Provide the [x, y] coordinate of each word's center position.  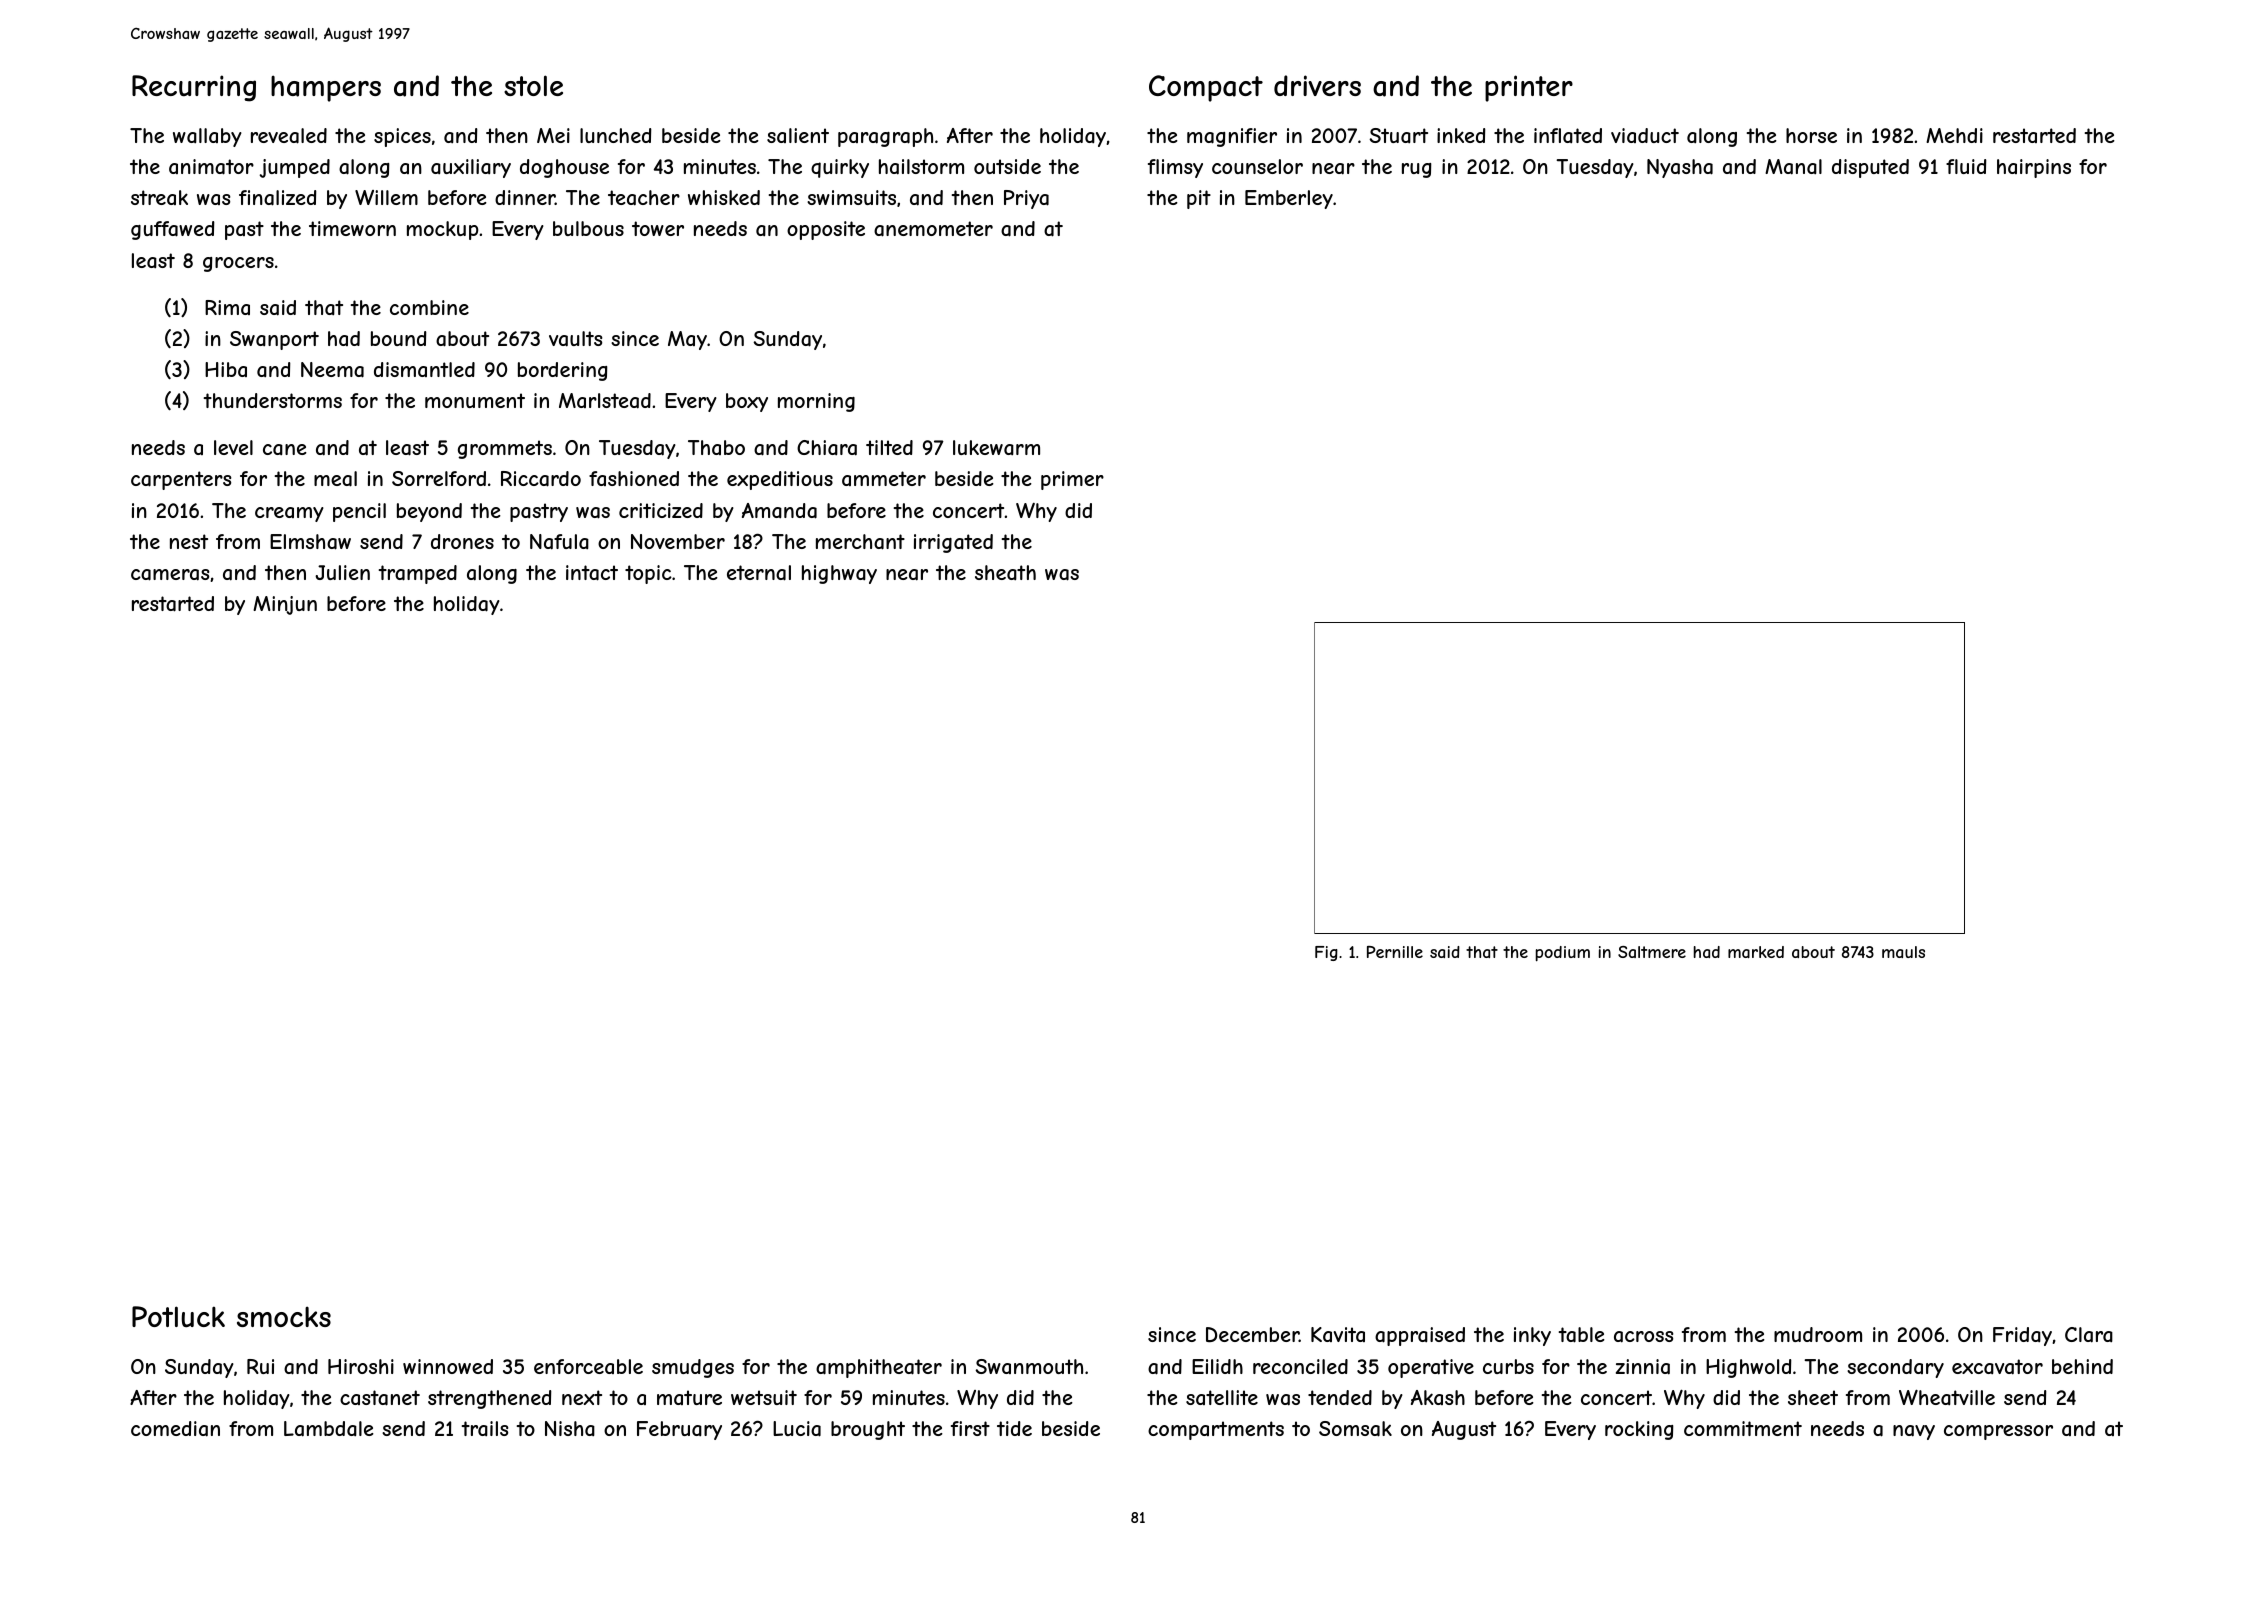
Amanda [779, 511]
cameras [170, 575]
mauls [1903, 952]
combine [429, 307]
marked [1756, 952]
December [1252, 1334]
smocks [284, 1316]
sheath [1005, 572]
